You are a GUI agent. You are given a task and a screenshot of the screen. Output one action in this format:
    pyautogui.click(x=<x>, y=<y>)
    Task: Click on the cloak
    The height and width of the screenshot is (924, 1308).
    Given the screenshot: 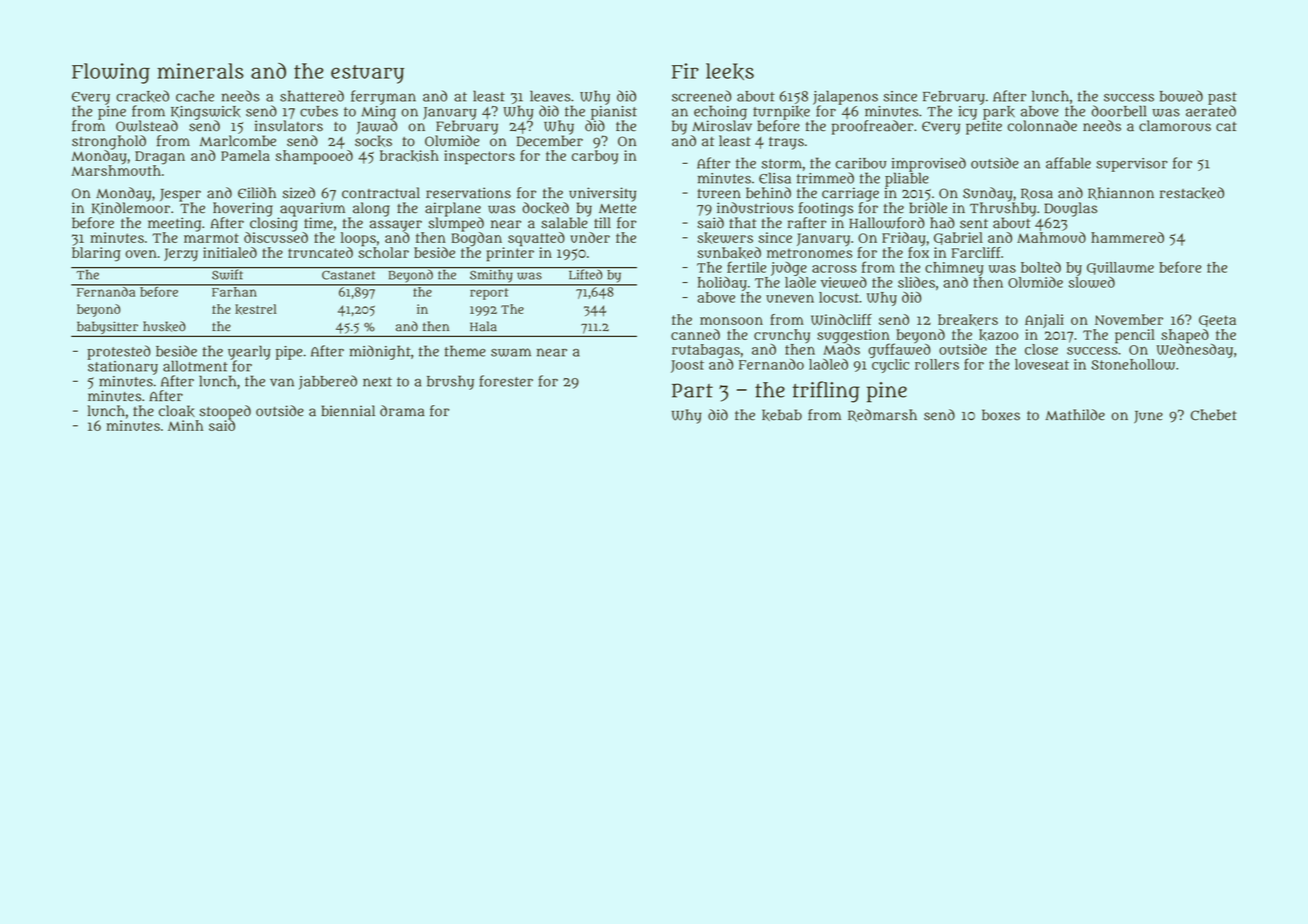 What is the action you would take?
    pyautogui.click(x=177, y=411)
